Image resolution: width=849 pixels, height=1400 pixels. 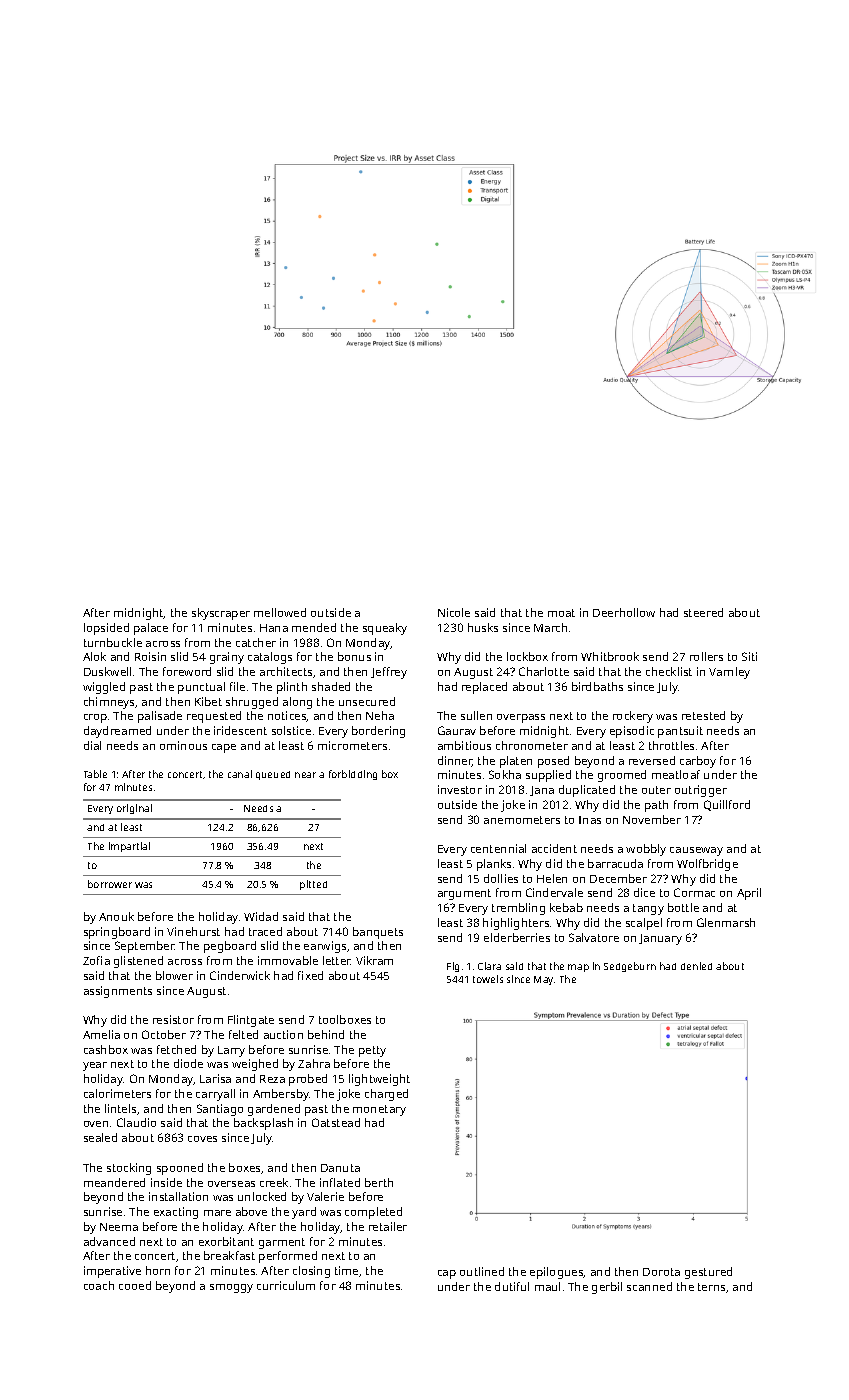 I want to click on Salvatore, so click(x=594, y=937).
